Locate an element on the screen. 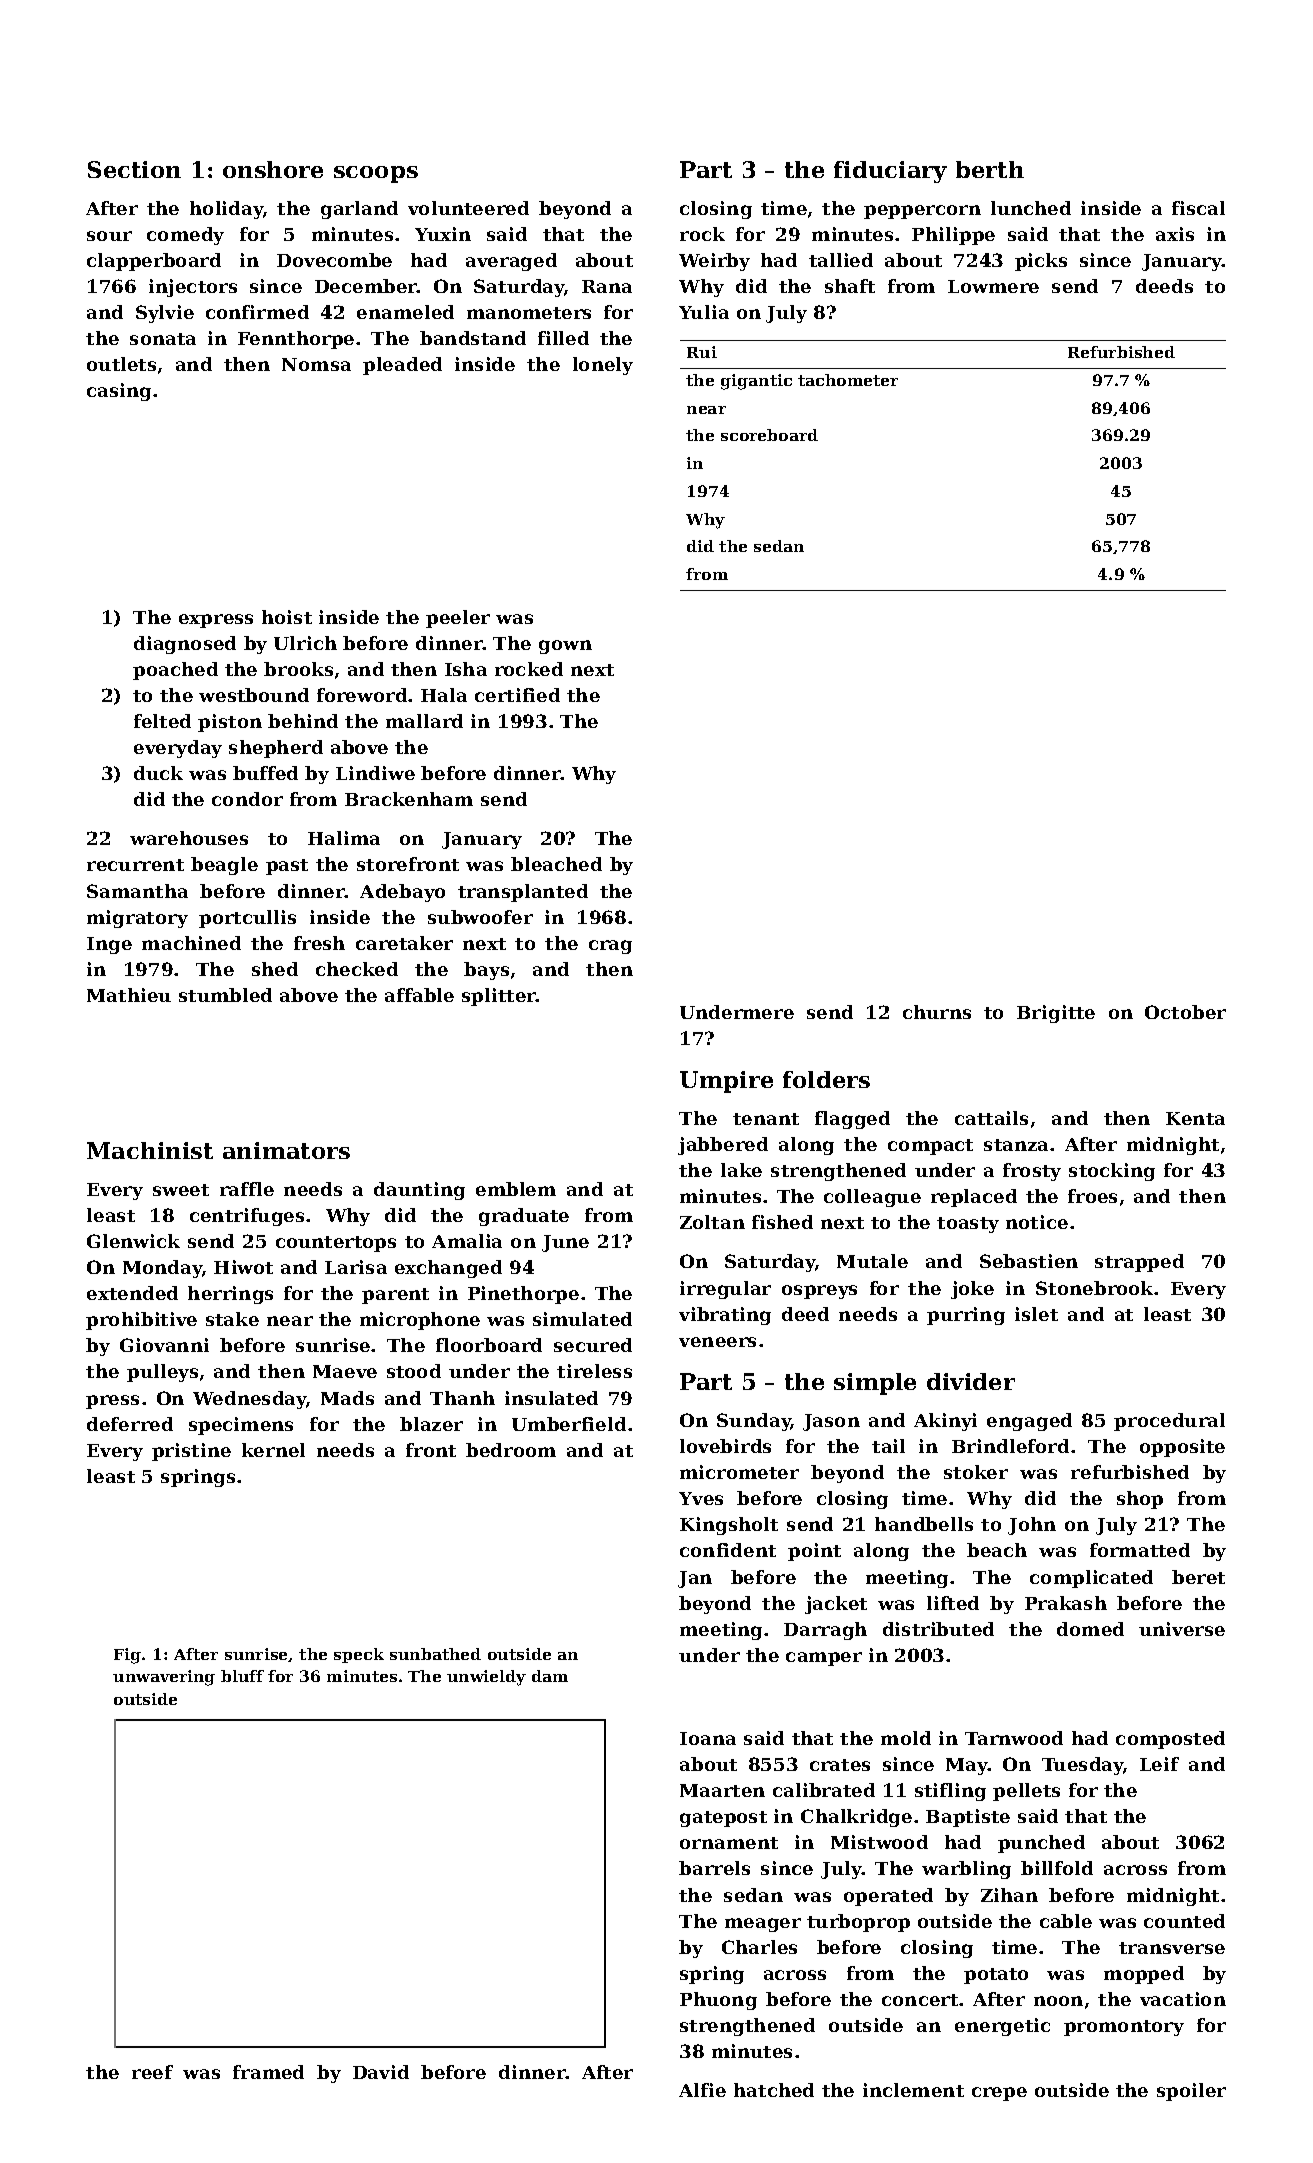 The height and width of the screenshot is (2163, 1313). formatted is located at coordinates (1140, 1550).
